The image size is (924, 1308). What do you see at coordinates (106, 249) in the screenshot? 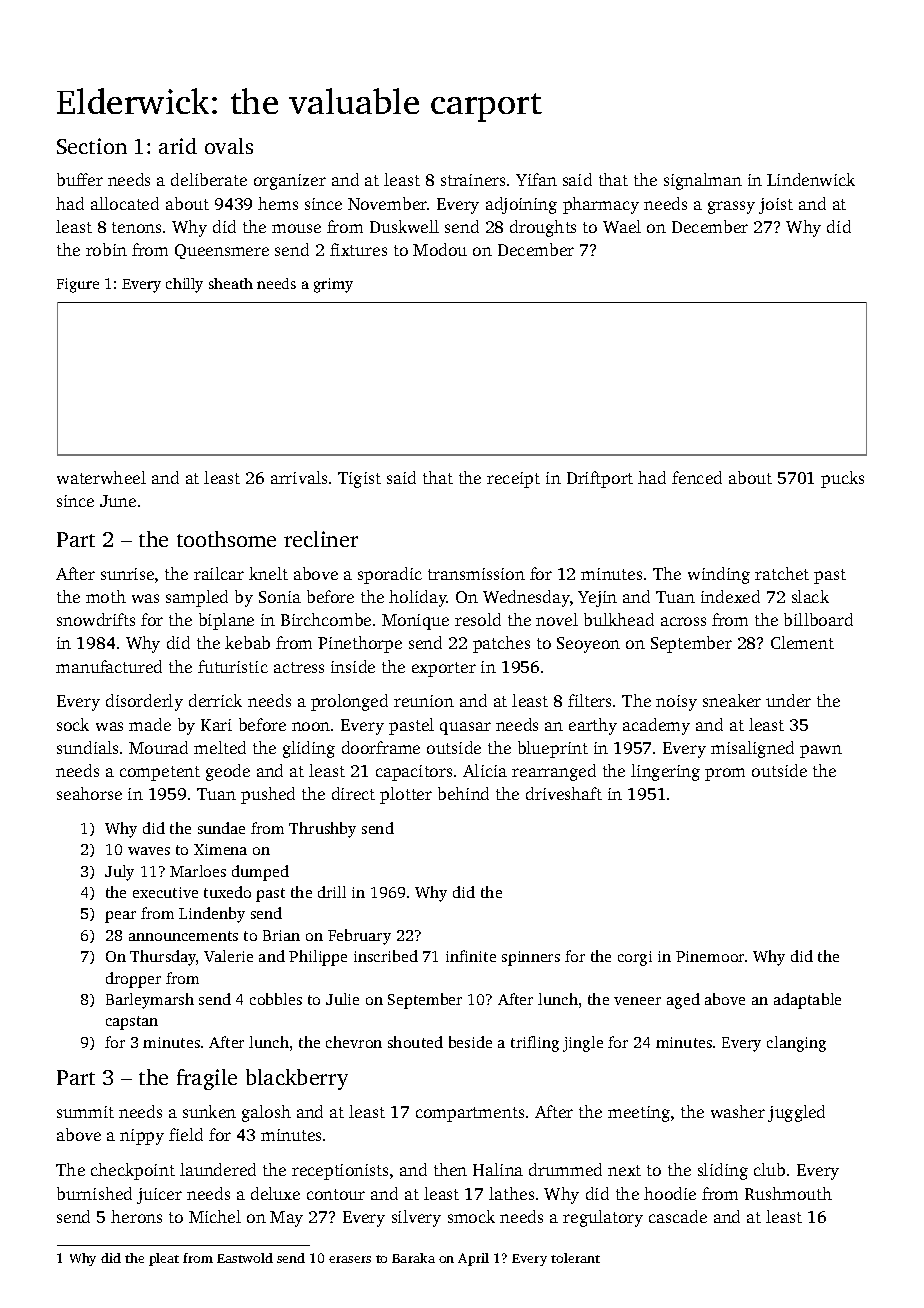
I see `robin` at bounding box center [106, 249].
